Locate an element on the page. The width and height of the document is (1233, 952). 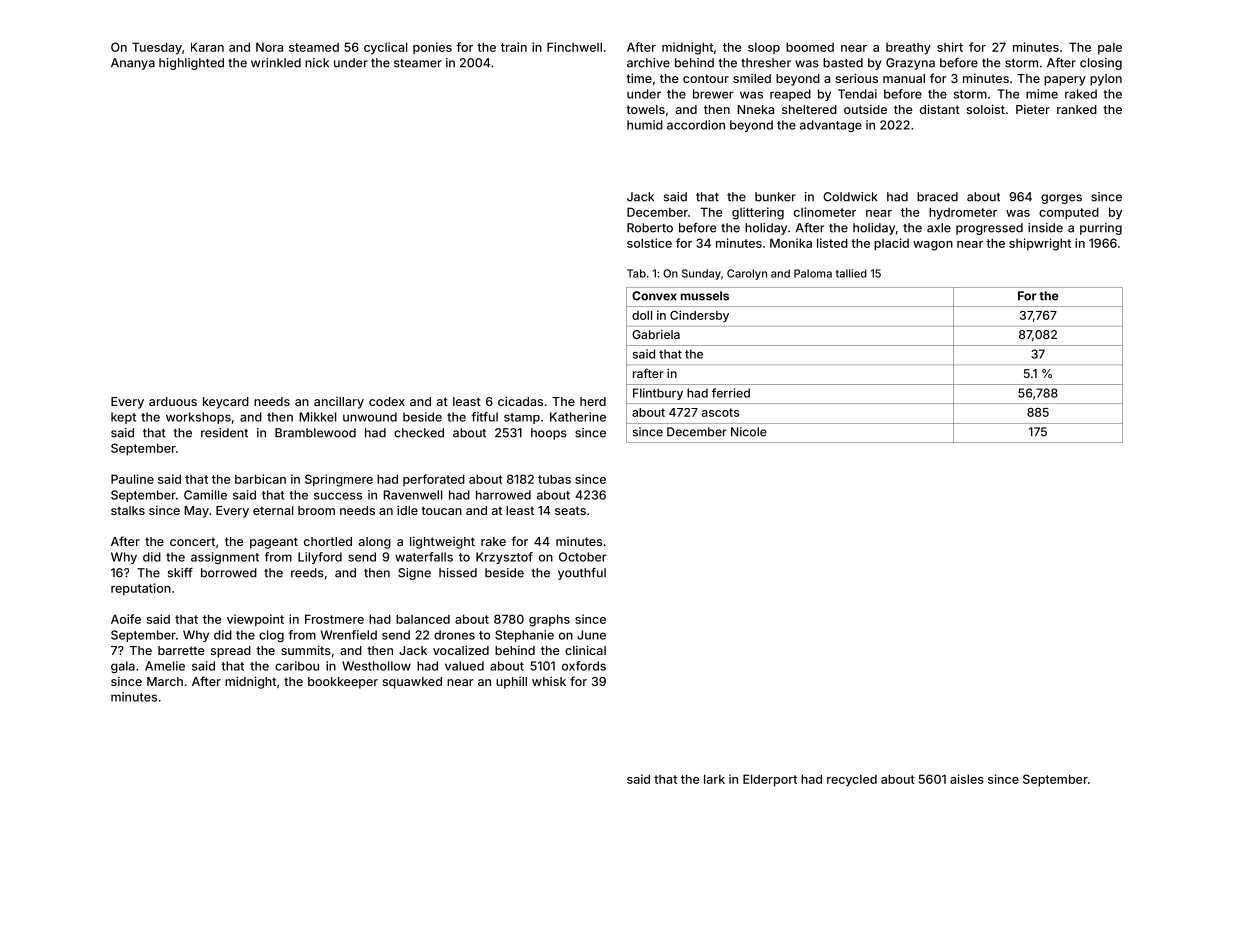
aisles is located at coordinates (967, 779).
